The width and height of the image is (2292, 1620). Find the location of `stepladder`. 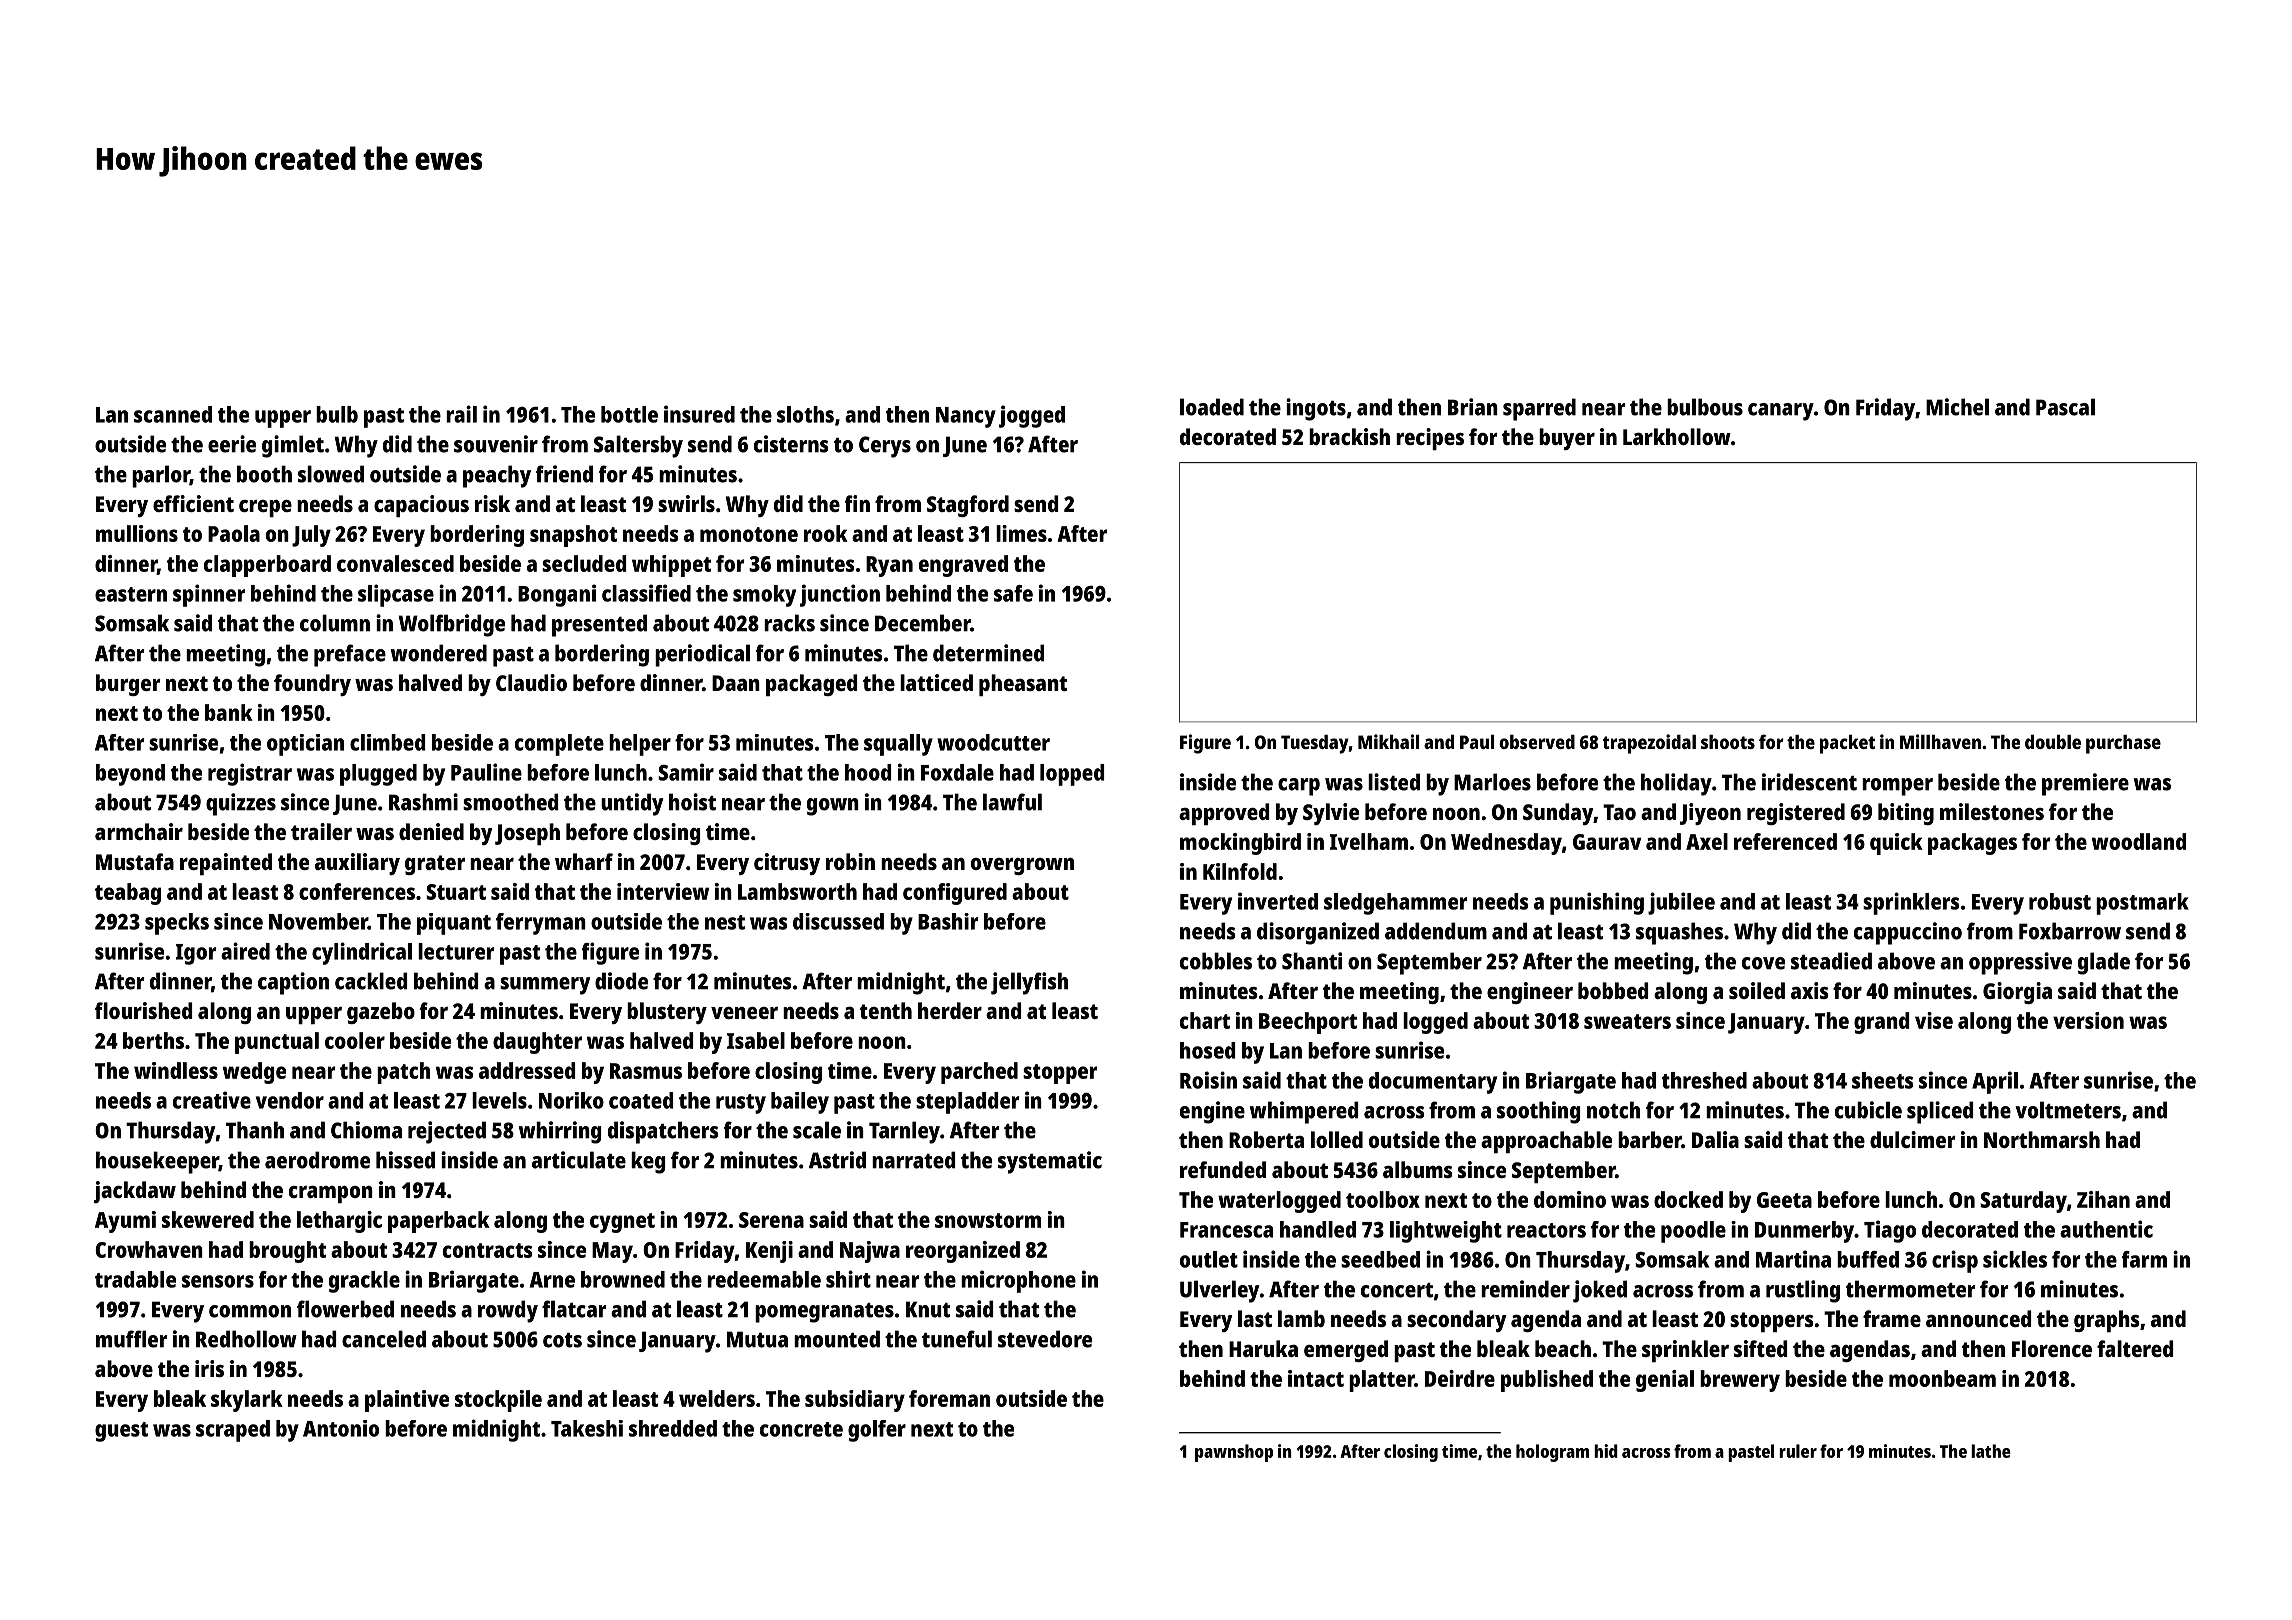

stepladder is located at coordinates (967, 1103).
